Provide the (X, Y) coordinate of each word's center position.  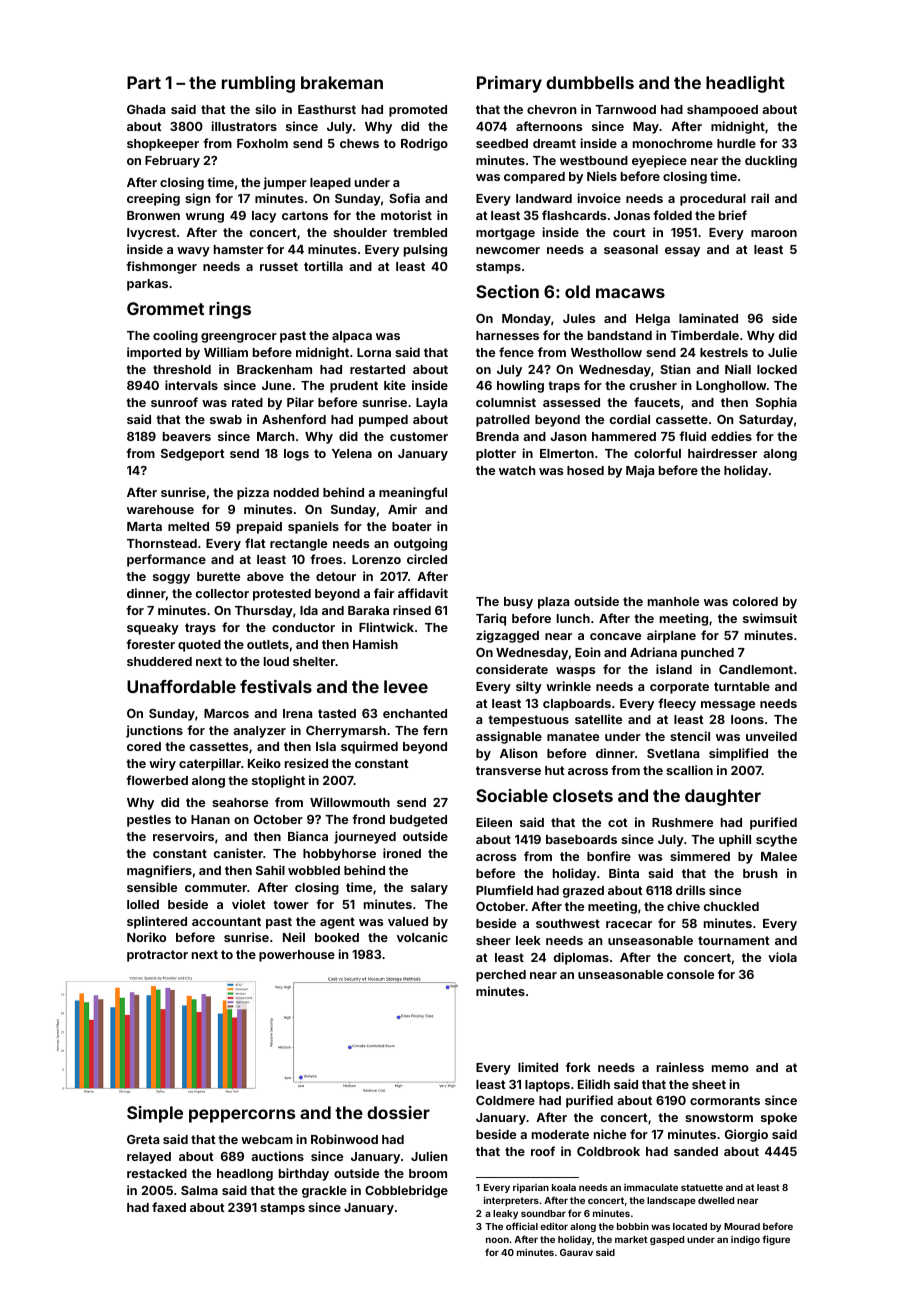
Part (144, 82)
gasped (667, 1240)
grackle (324, 1192)
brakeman (342, 82)
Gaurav (576, 1252)
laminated (708, 318)
